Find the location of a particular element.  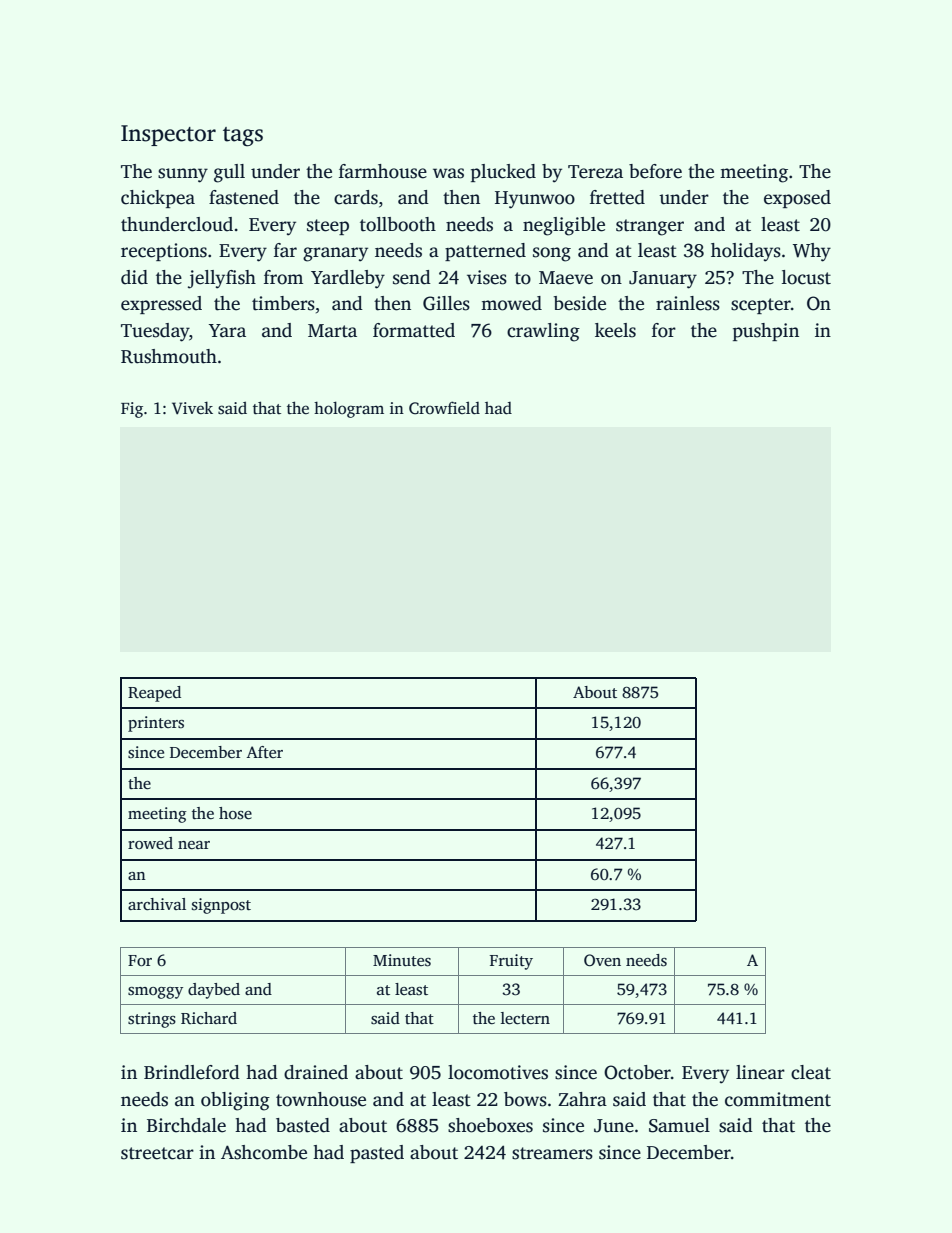

before is located at coordinates (655, 171).
